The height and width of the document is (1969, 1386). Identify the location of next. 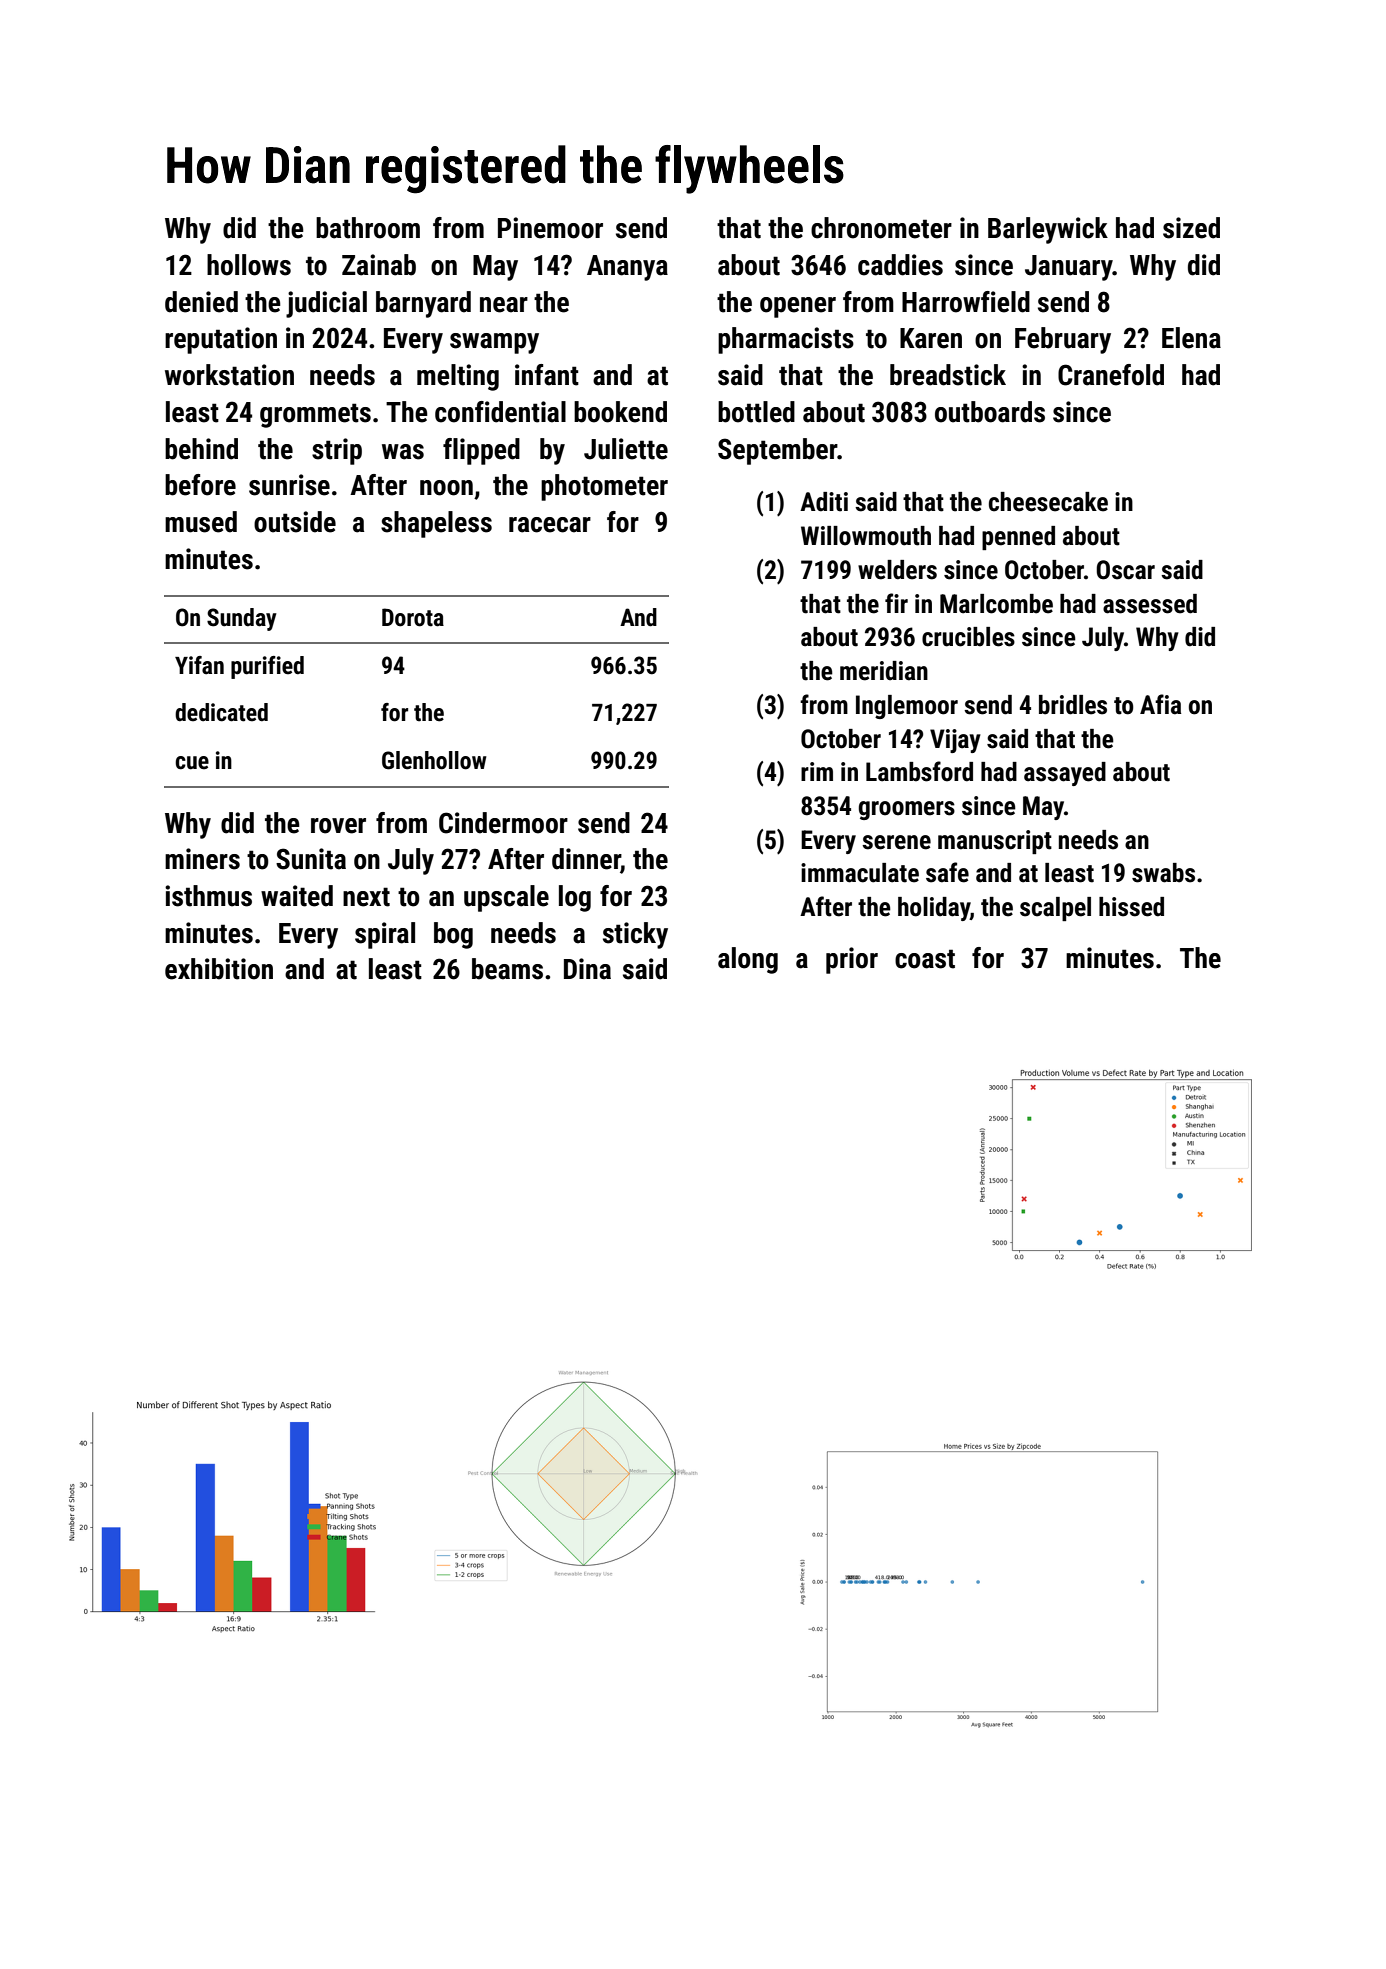
(366, 897).
